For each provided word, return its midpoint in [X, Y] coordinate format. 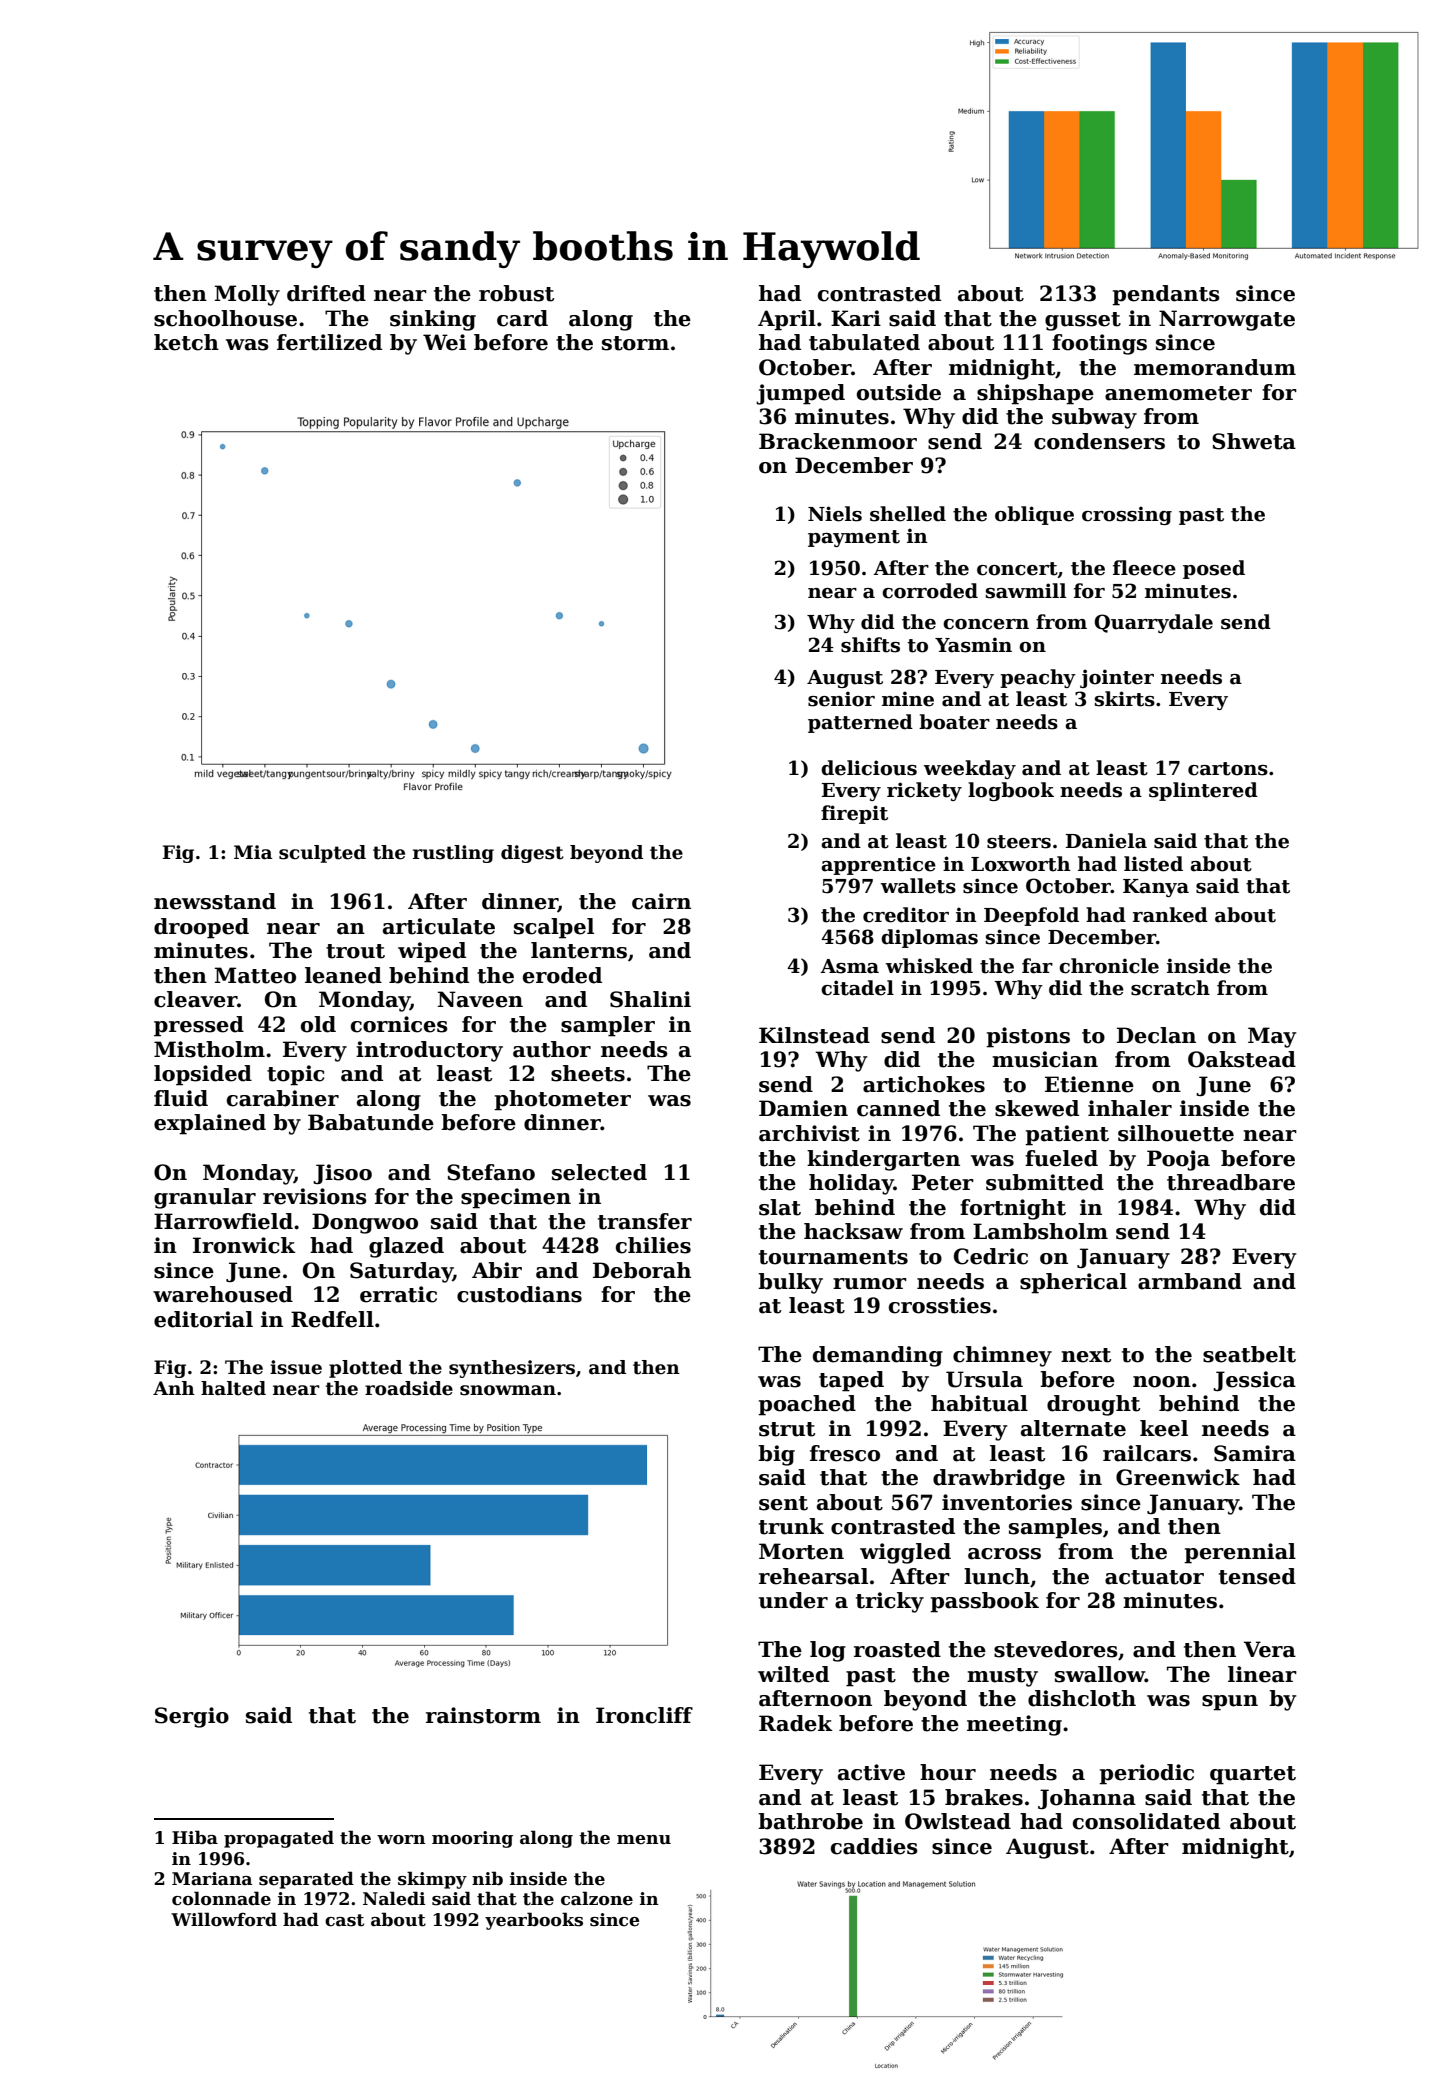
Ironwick [244, 1245]
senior [841, 699]
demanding [878, 1356]
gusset [1083, 321]
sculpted [322, 854]
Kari [856, 318]
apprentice [878, 865]
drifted [326, 293]
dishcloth [1082, 1698]
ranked [1170, 915]
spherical [1073, 1283]
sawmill [1026, 591]
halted [233, 1388]
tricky [890, 1602]
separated [306, 1880]
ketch [186, 342]
